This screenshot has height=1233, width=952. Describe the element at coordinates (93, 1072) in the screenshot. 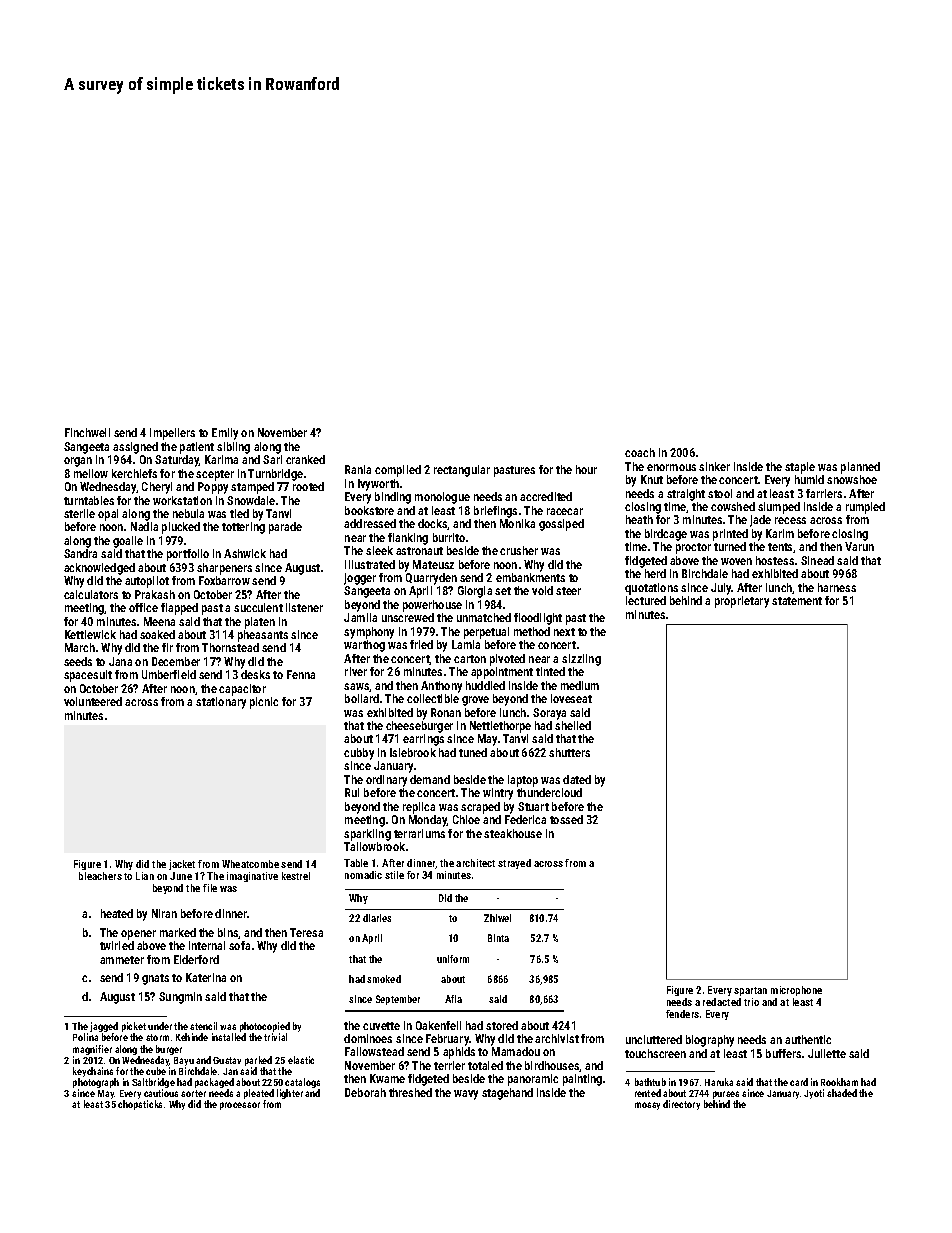

I see `keychains` at that location.
